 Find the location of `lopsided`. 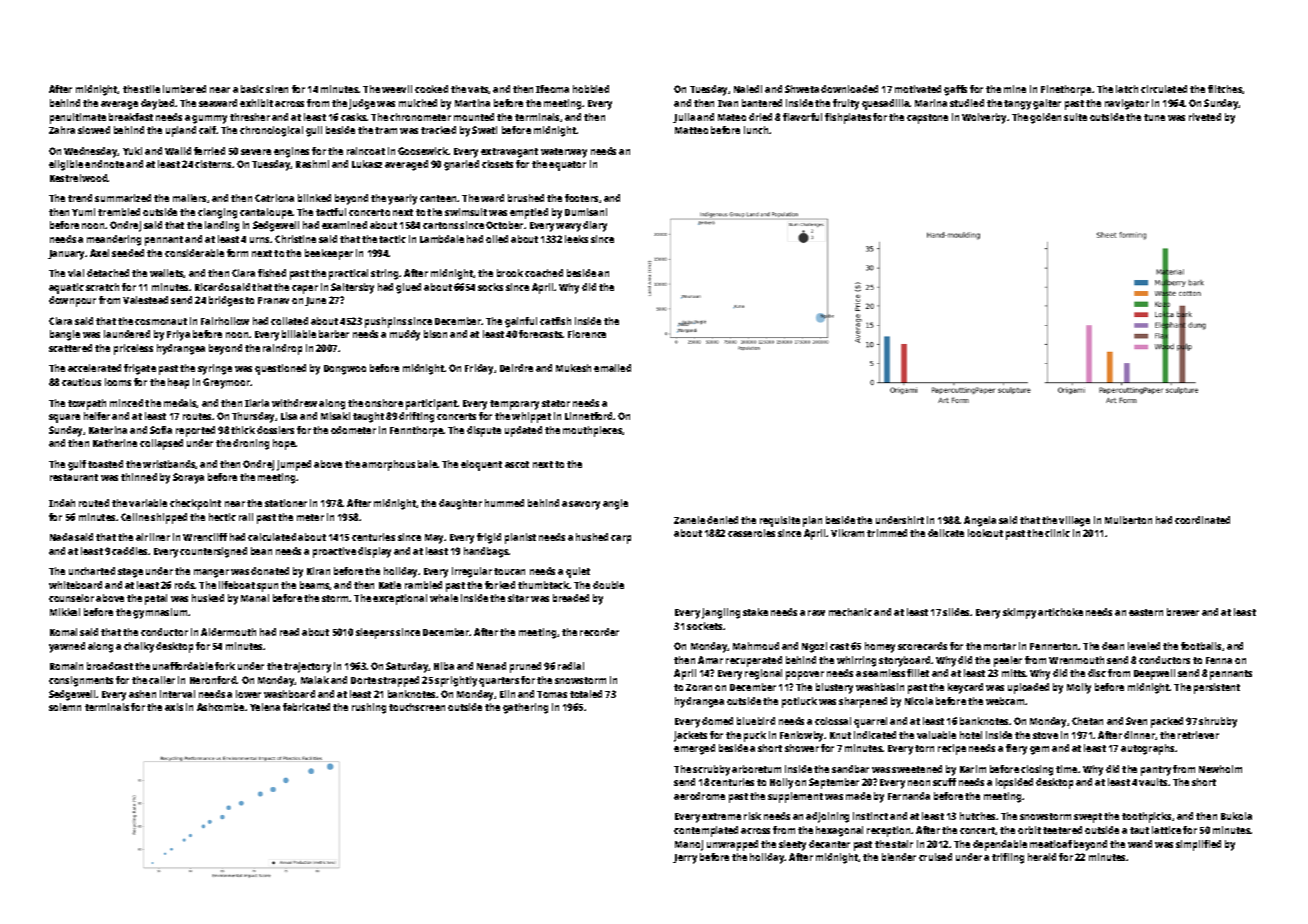

lopsided is located at coordinates (1014, 783).
